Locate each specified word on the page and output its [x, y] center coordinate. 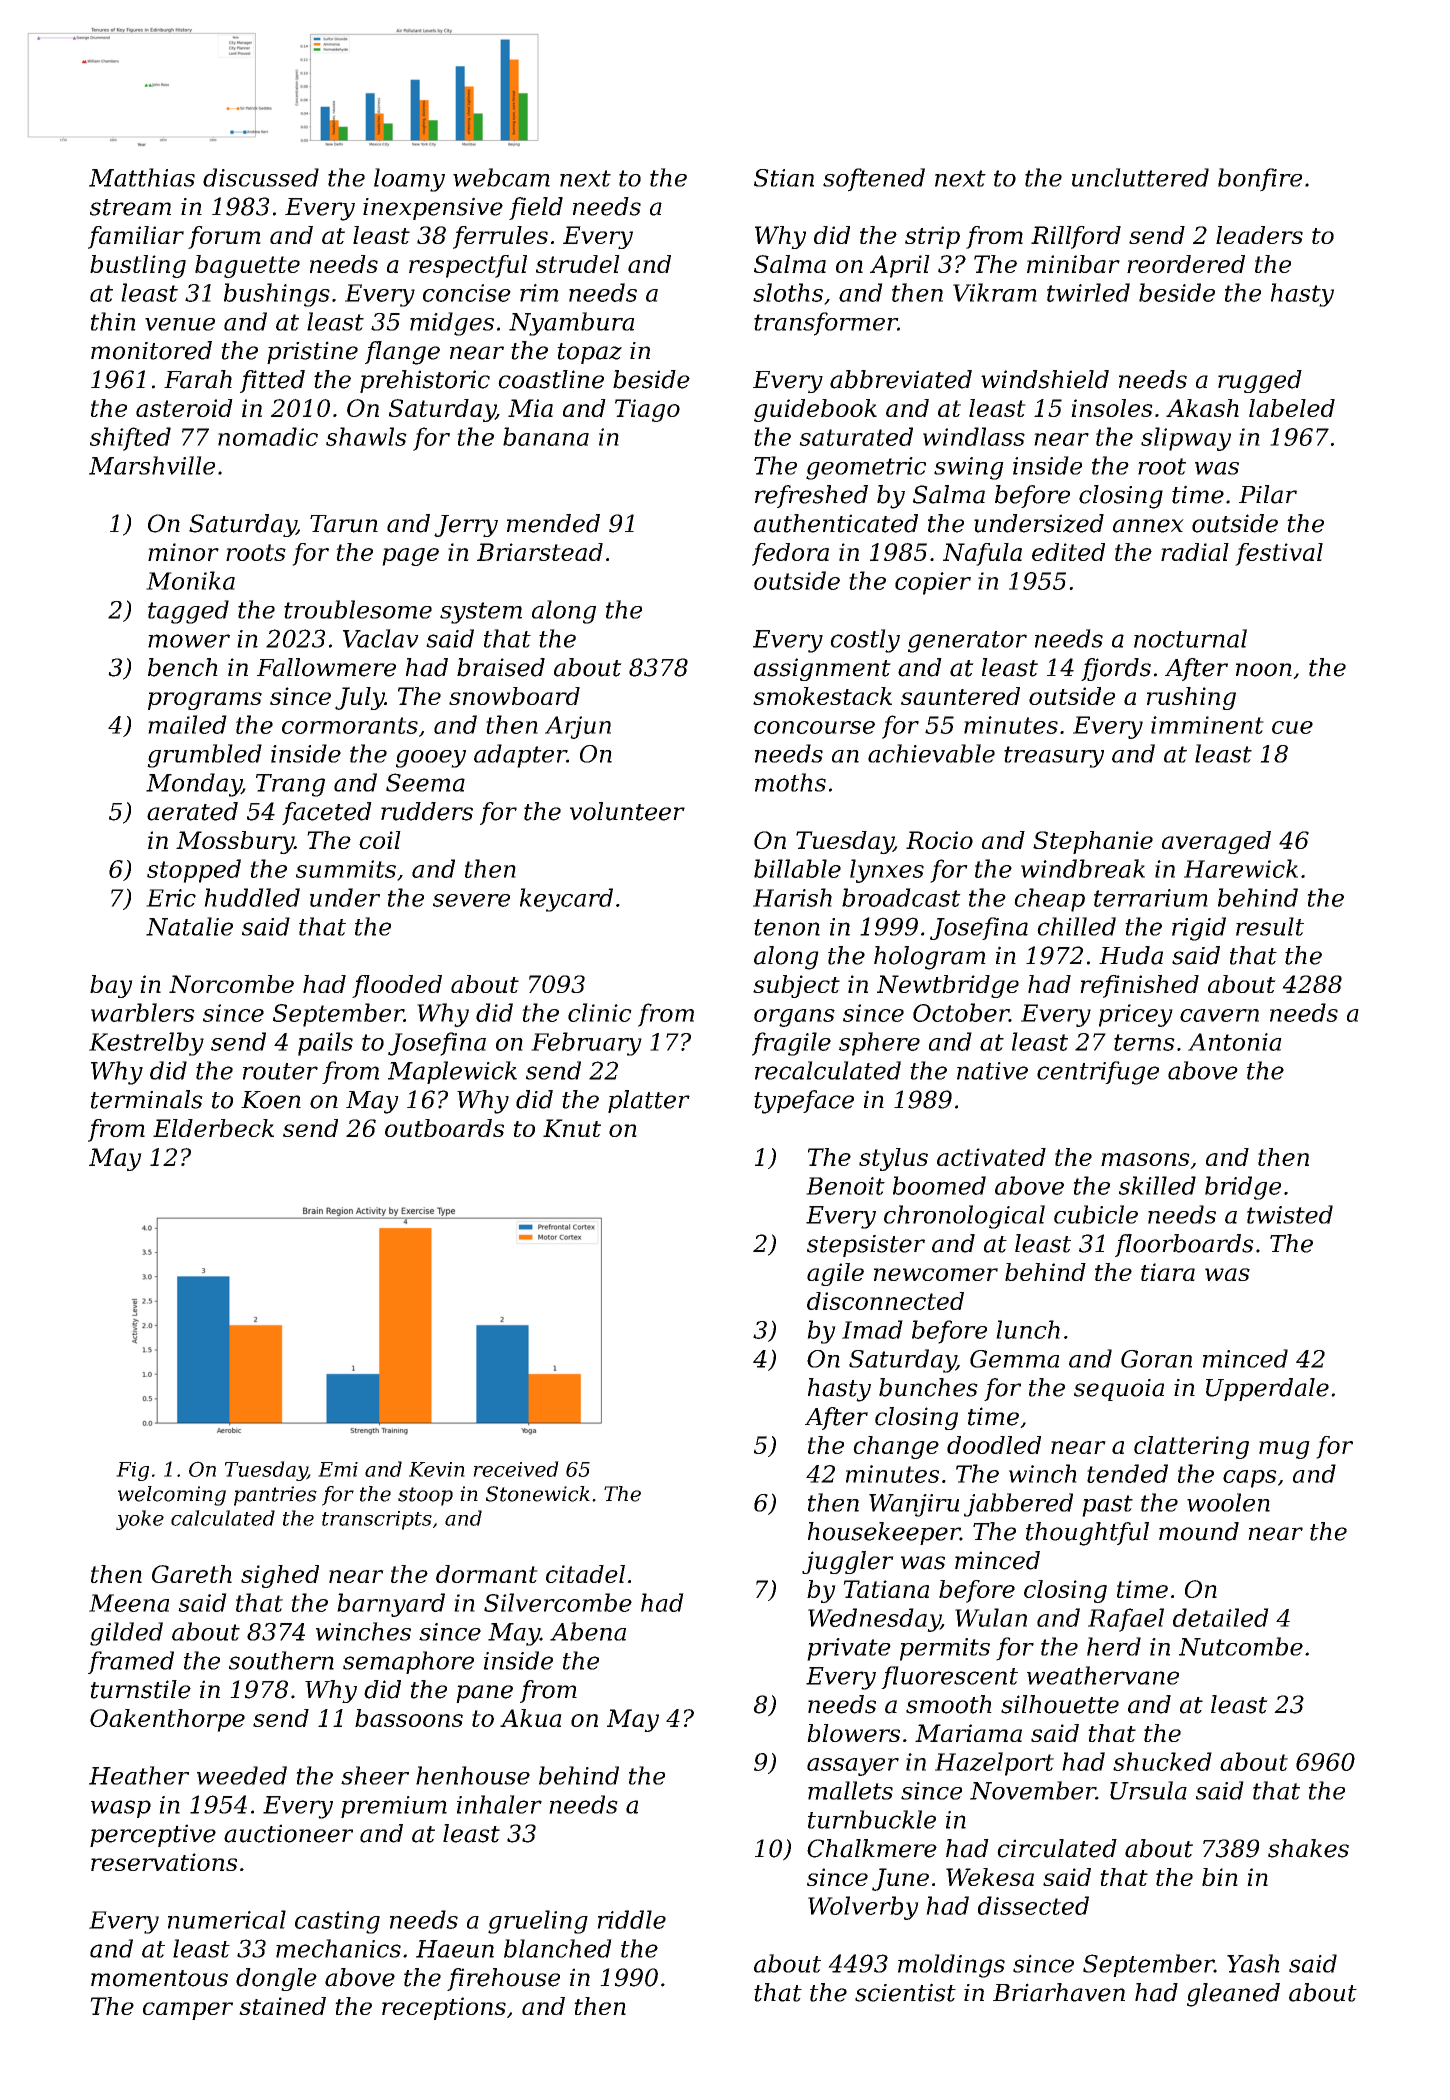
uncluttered [1140, 177]
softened [874, 180]
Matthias [142, 177]
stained [282, 2006]
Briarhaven [1059, 1992]
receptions [444, 2008]
